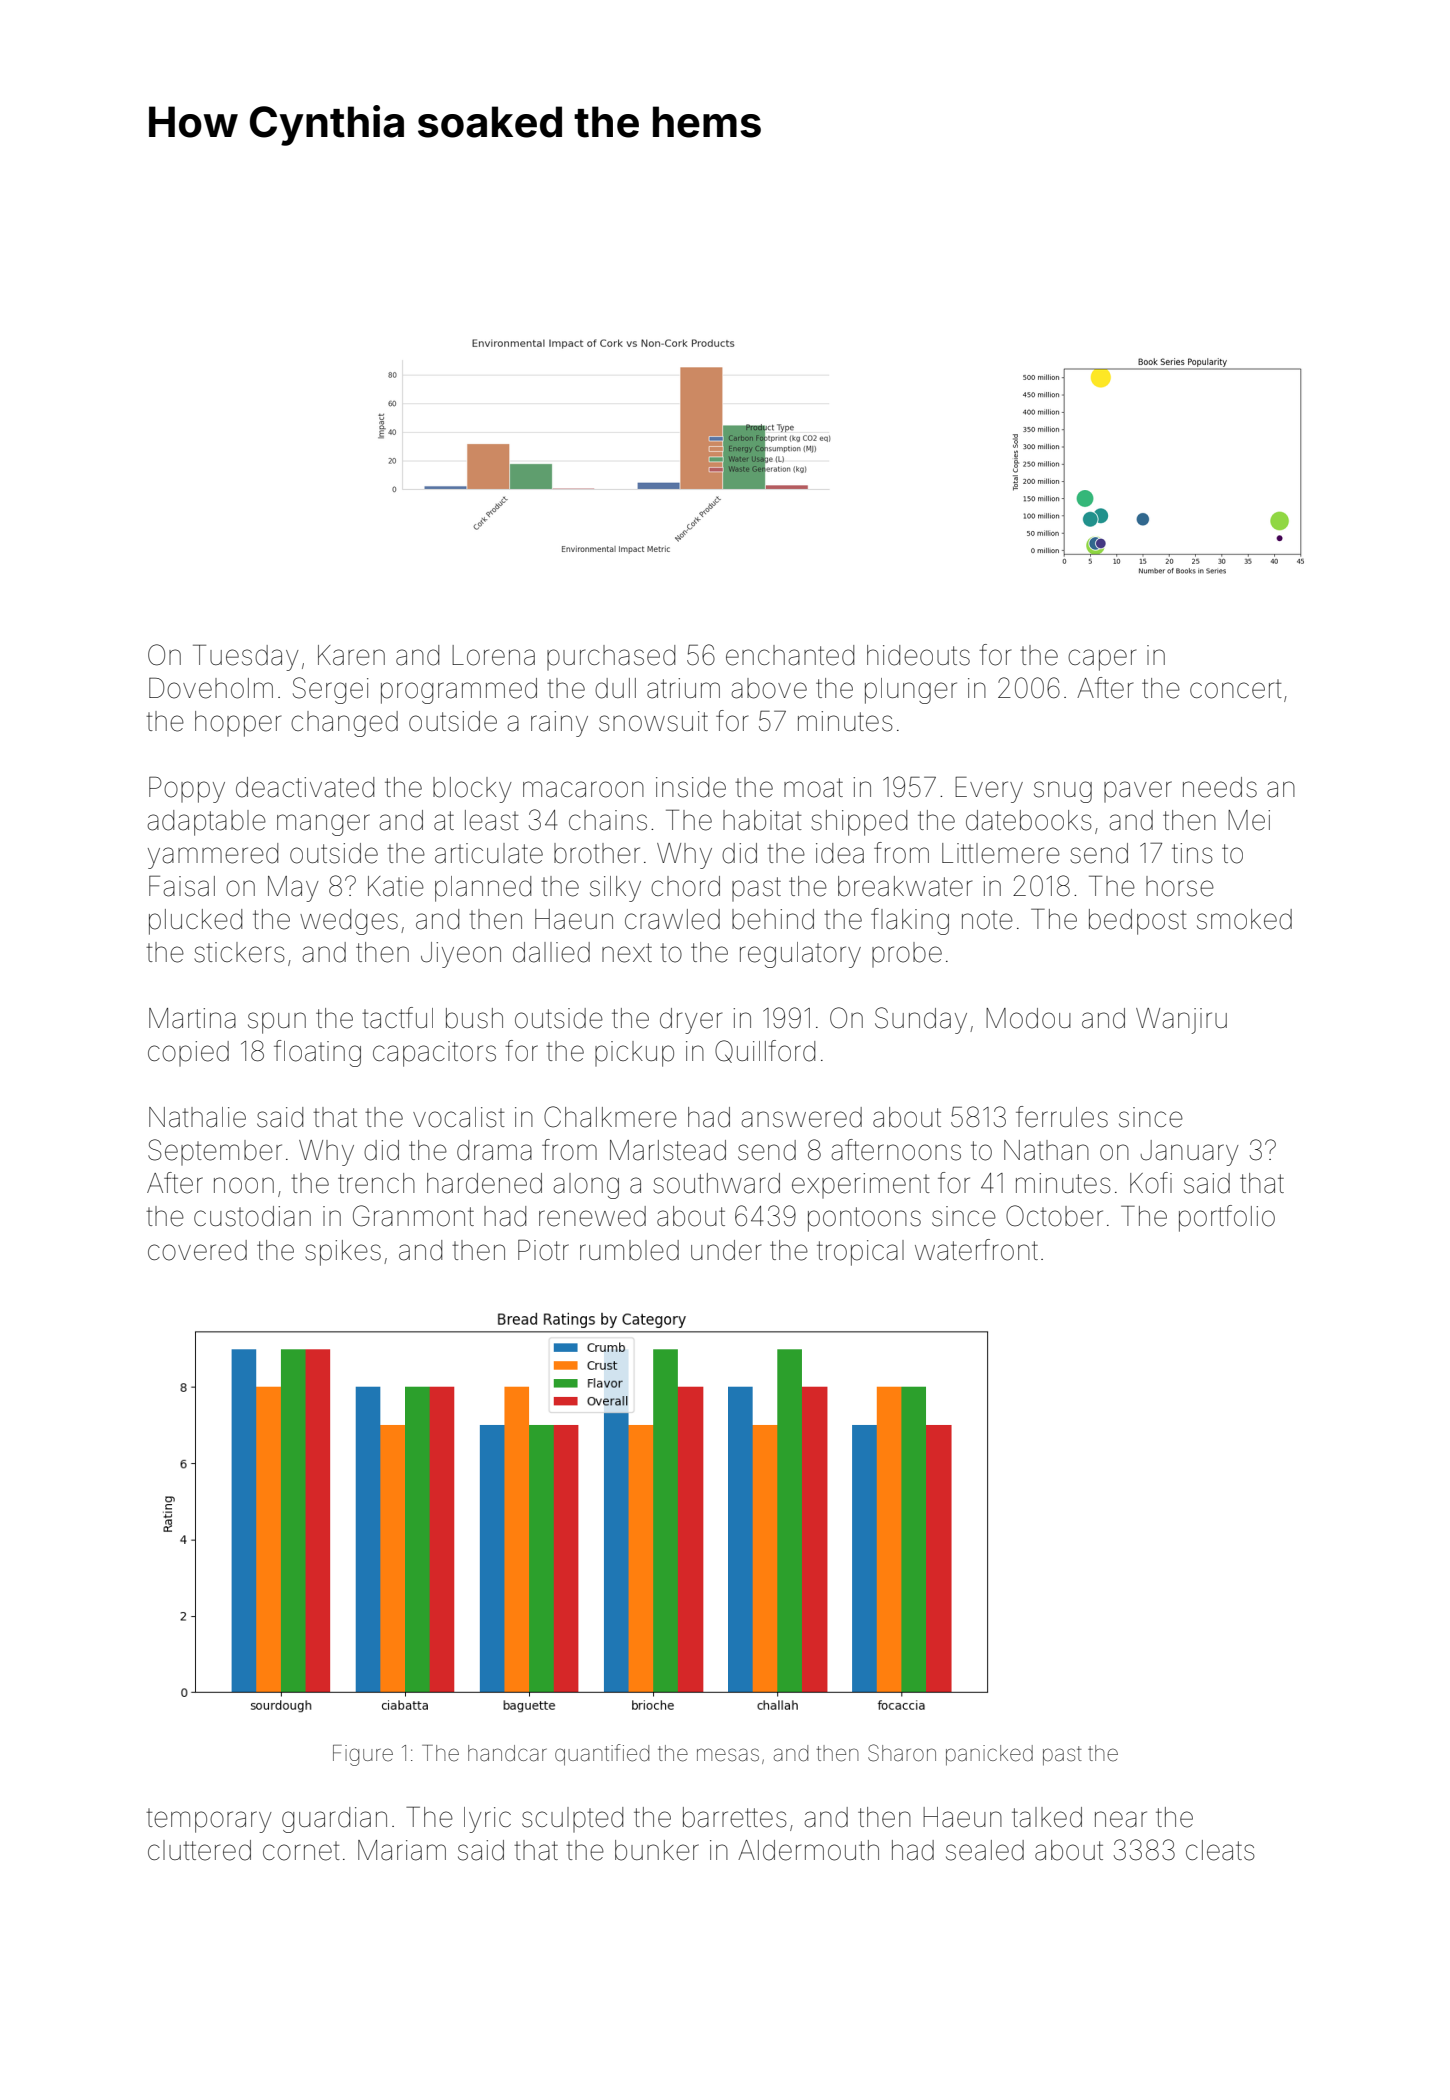 The image size is (1450, 2100). What do you see at coordinates (397, 1018) in the screenshot?
I see `tactful` at bounding box center [397, 1018].
